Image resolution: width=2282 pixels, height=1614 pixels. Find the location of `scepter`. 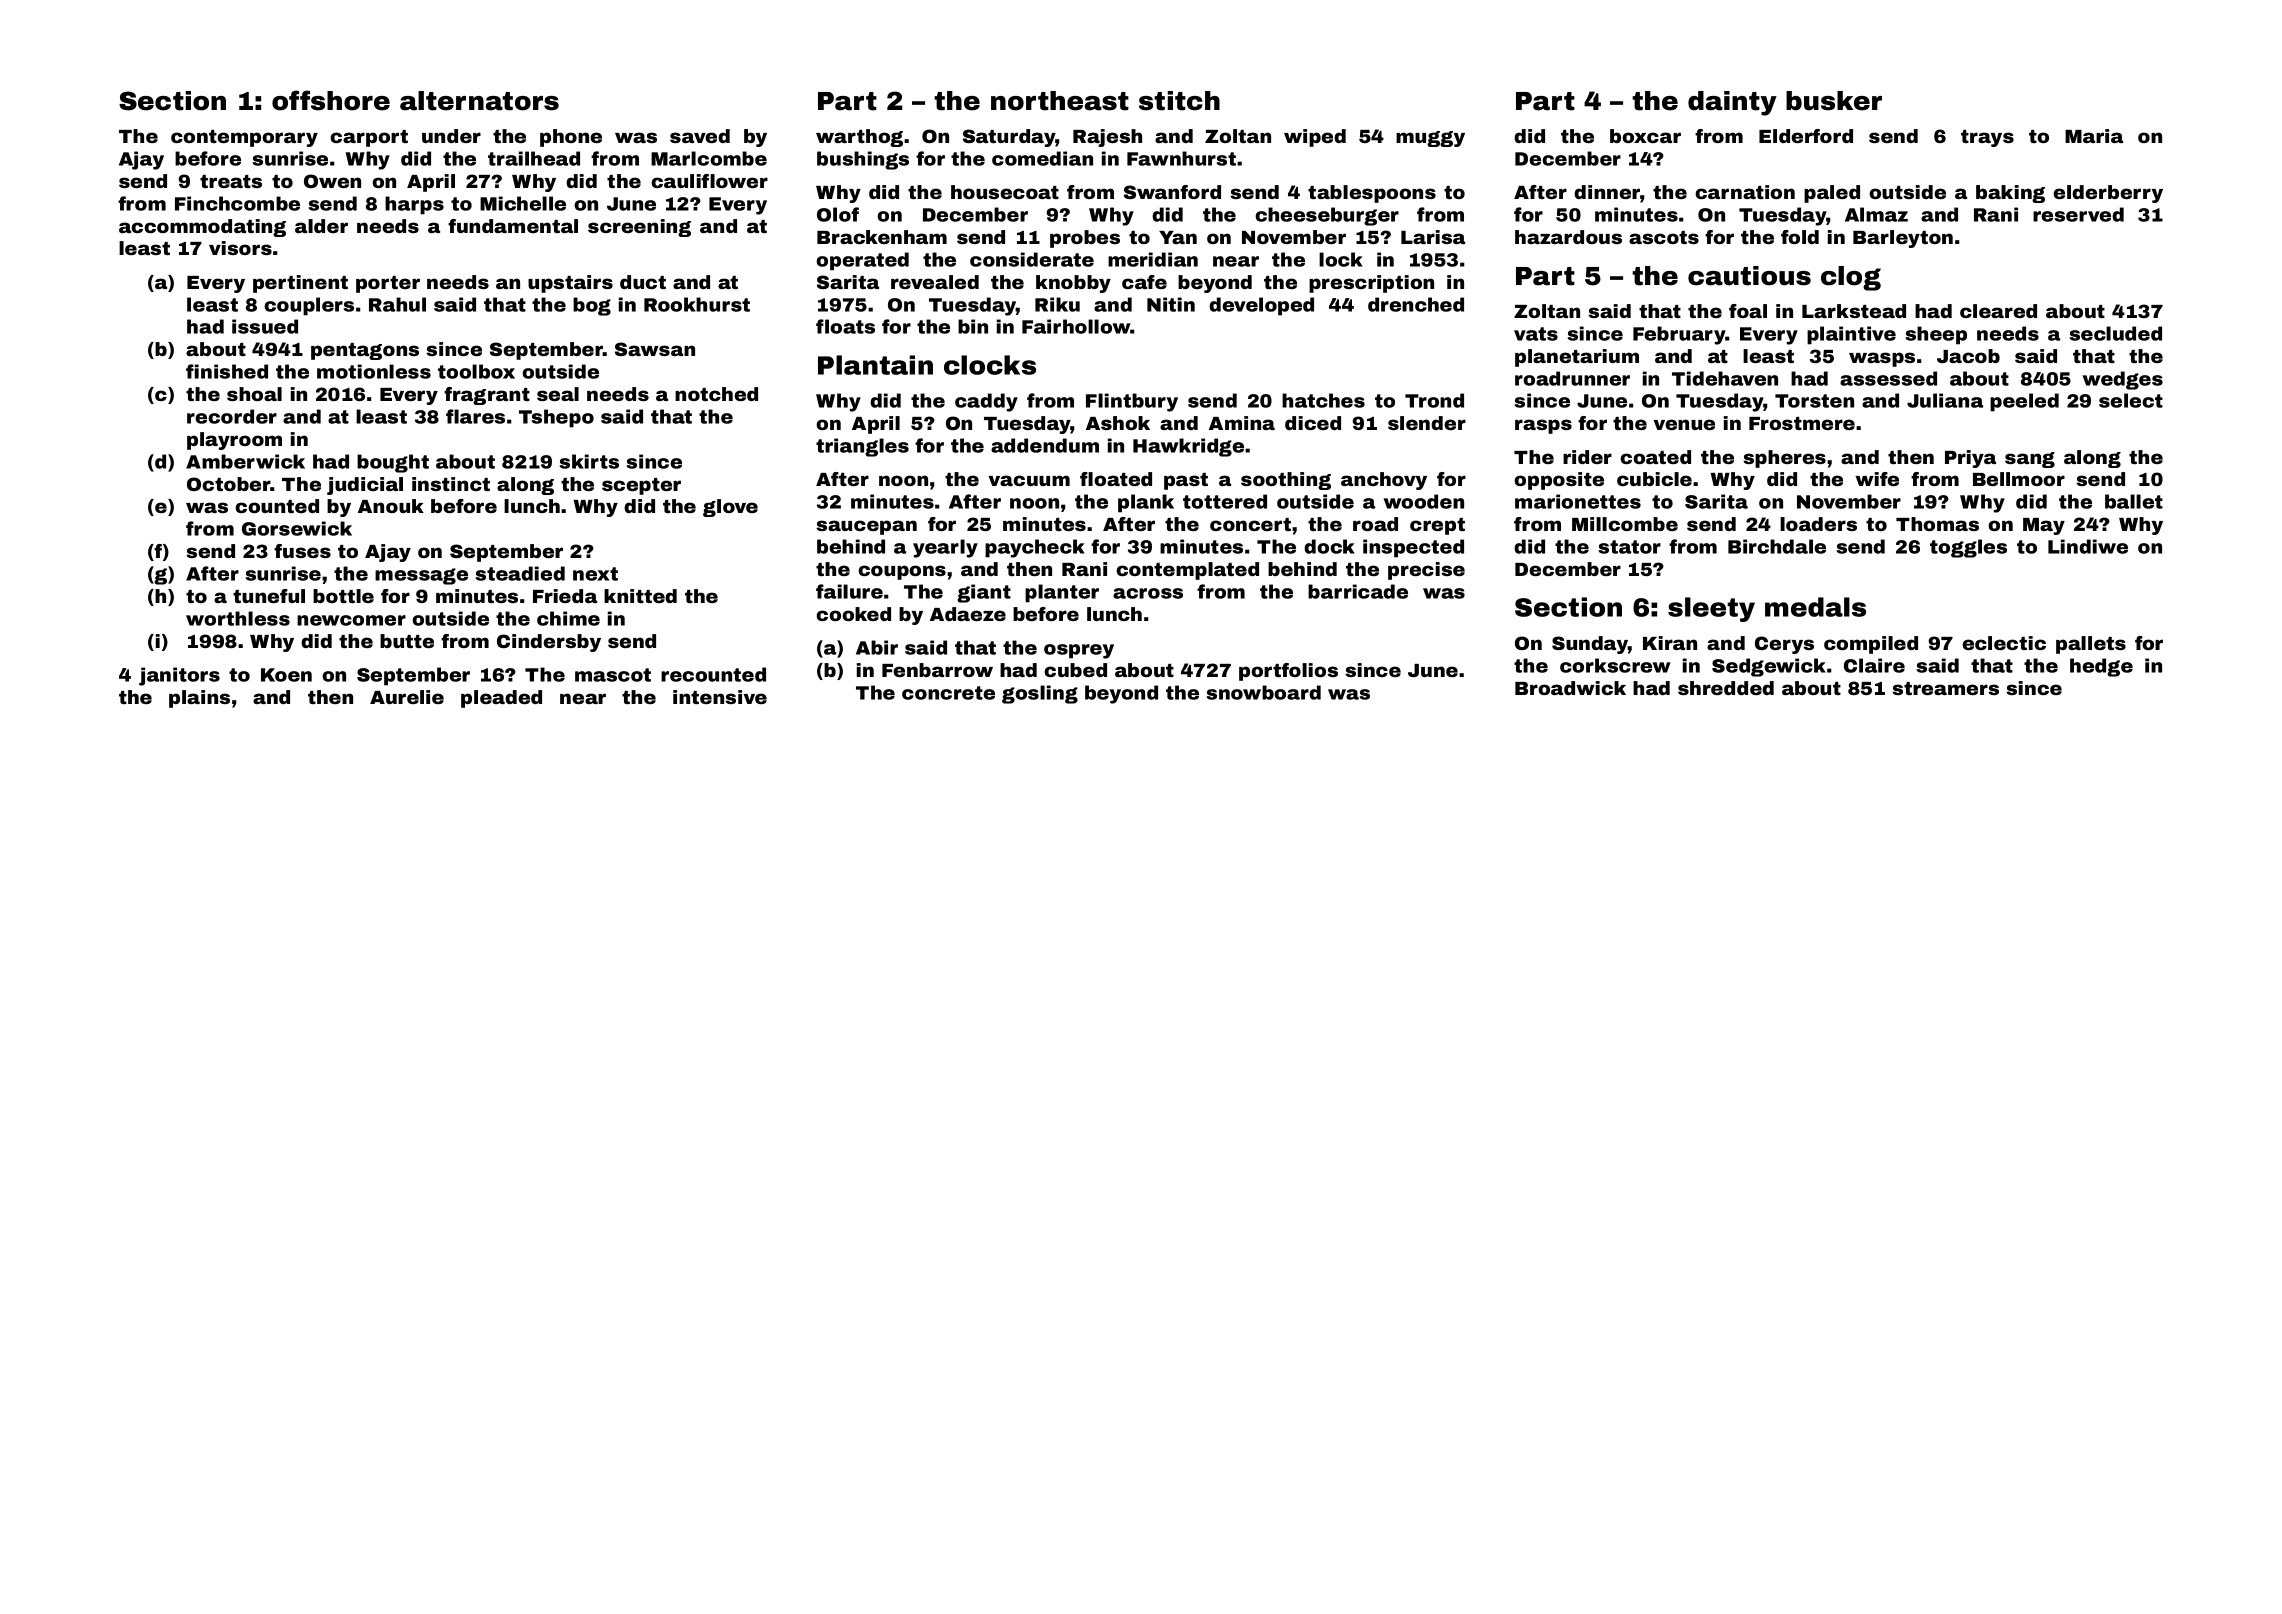

scepter is located at coordinates (641, 486).
